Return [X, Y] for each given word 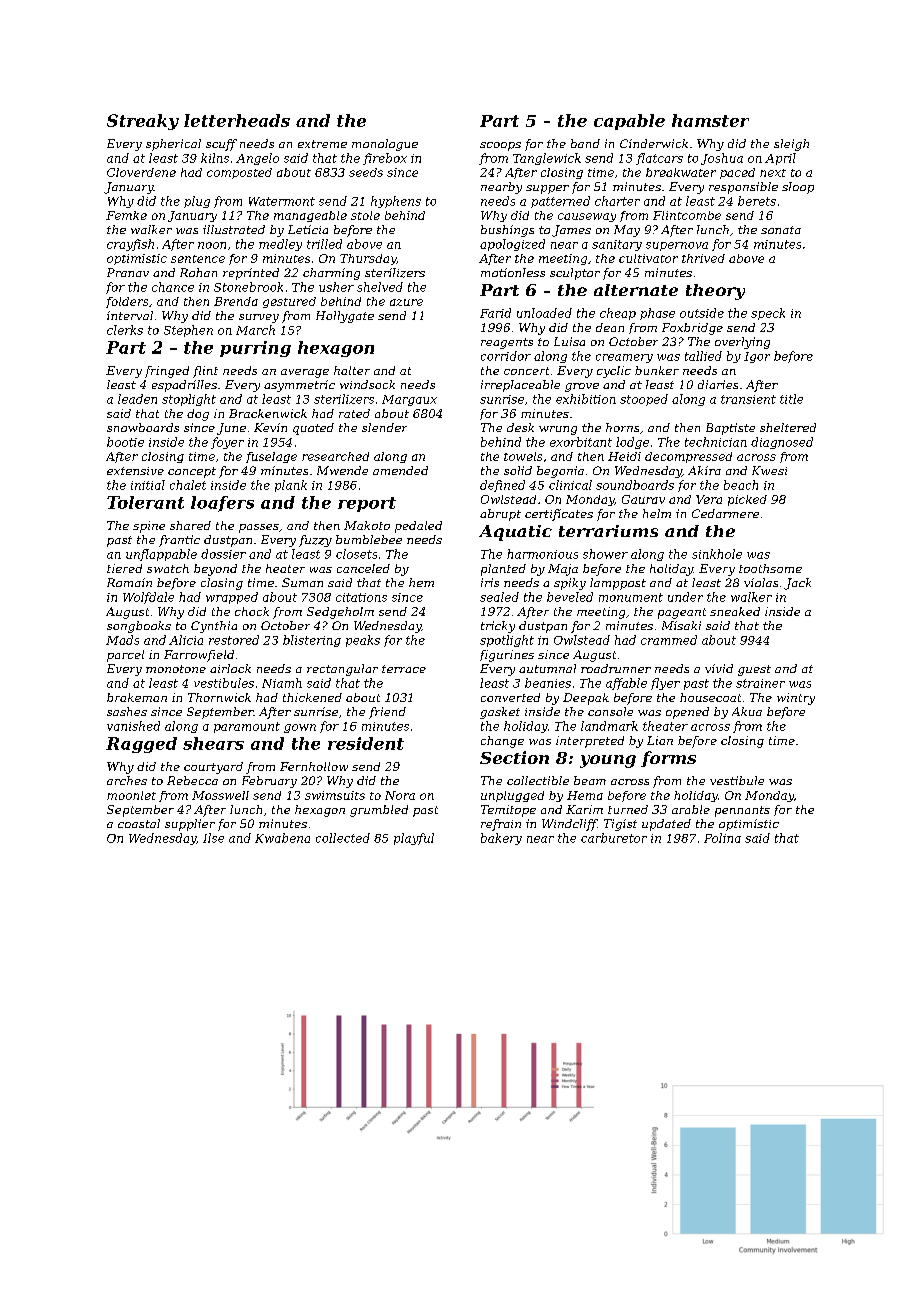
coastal [139, 823]
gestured [289, 302]
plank [291, 486]
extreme [322, 144]
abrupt [500, 515]
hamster [710, 120]
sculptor [575, 274]
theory [715, 292]
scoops [500, 146]
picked [747, 500]
